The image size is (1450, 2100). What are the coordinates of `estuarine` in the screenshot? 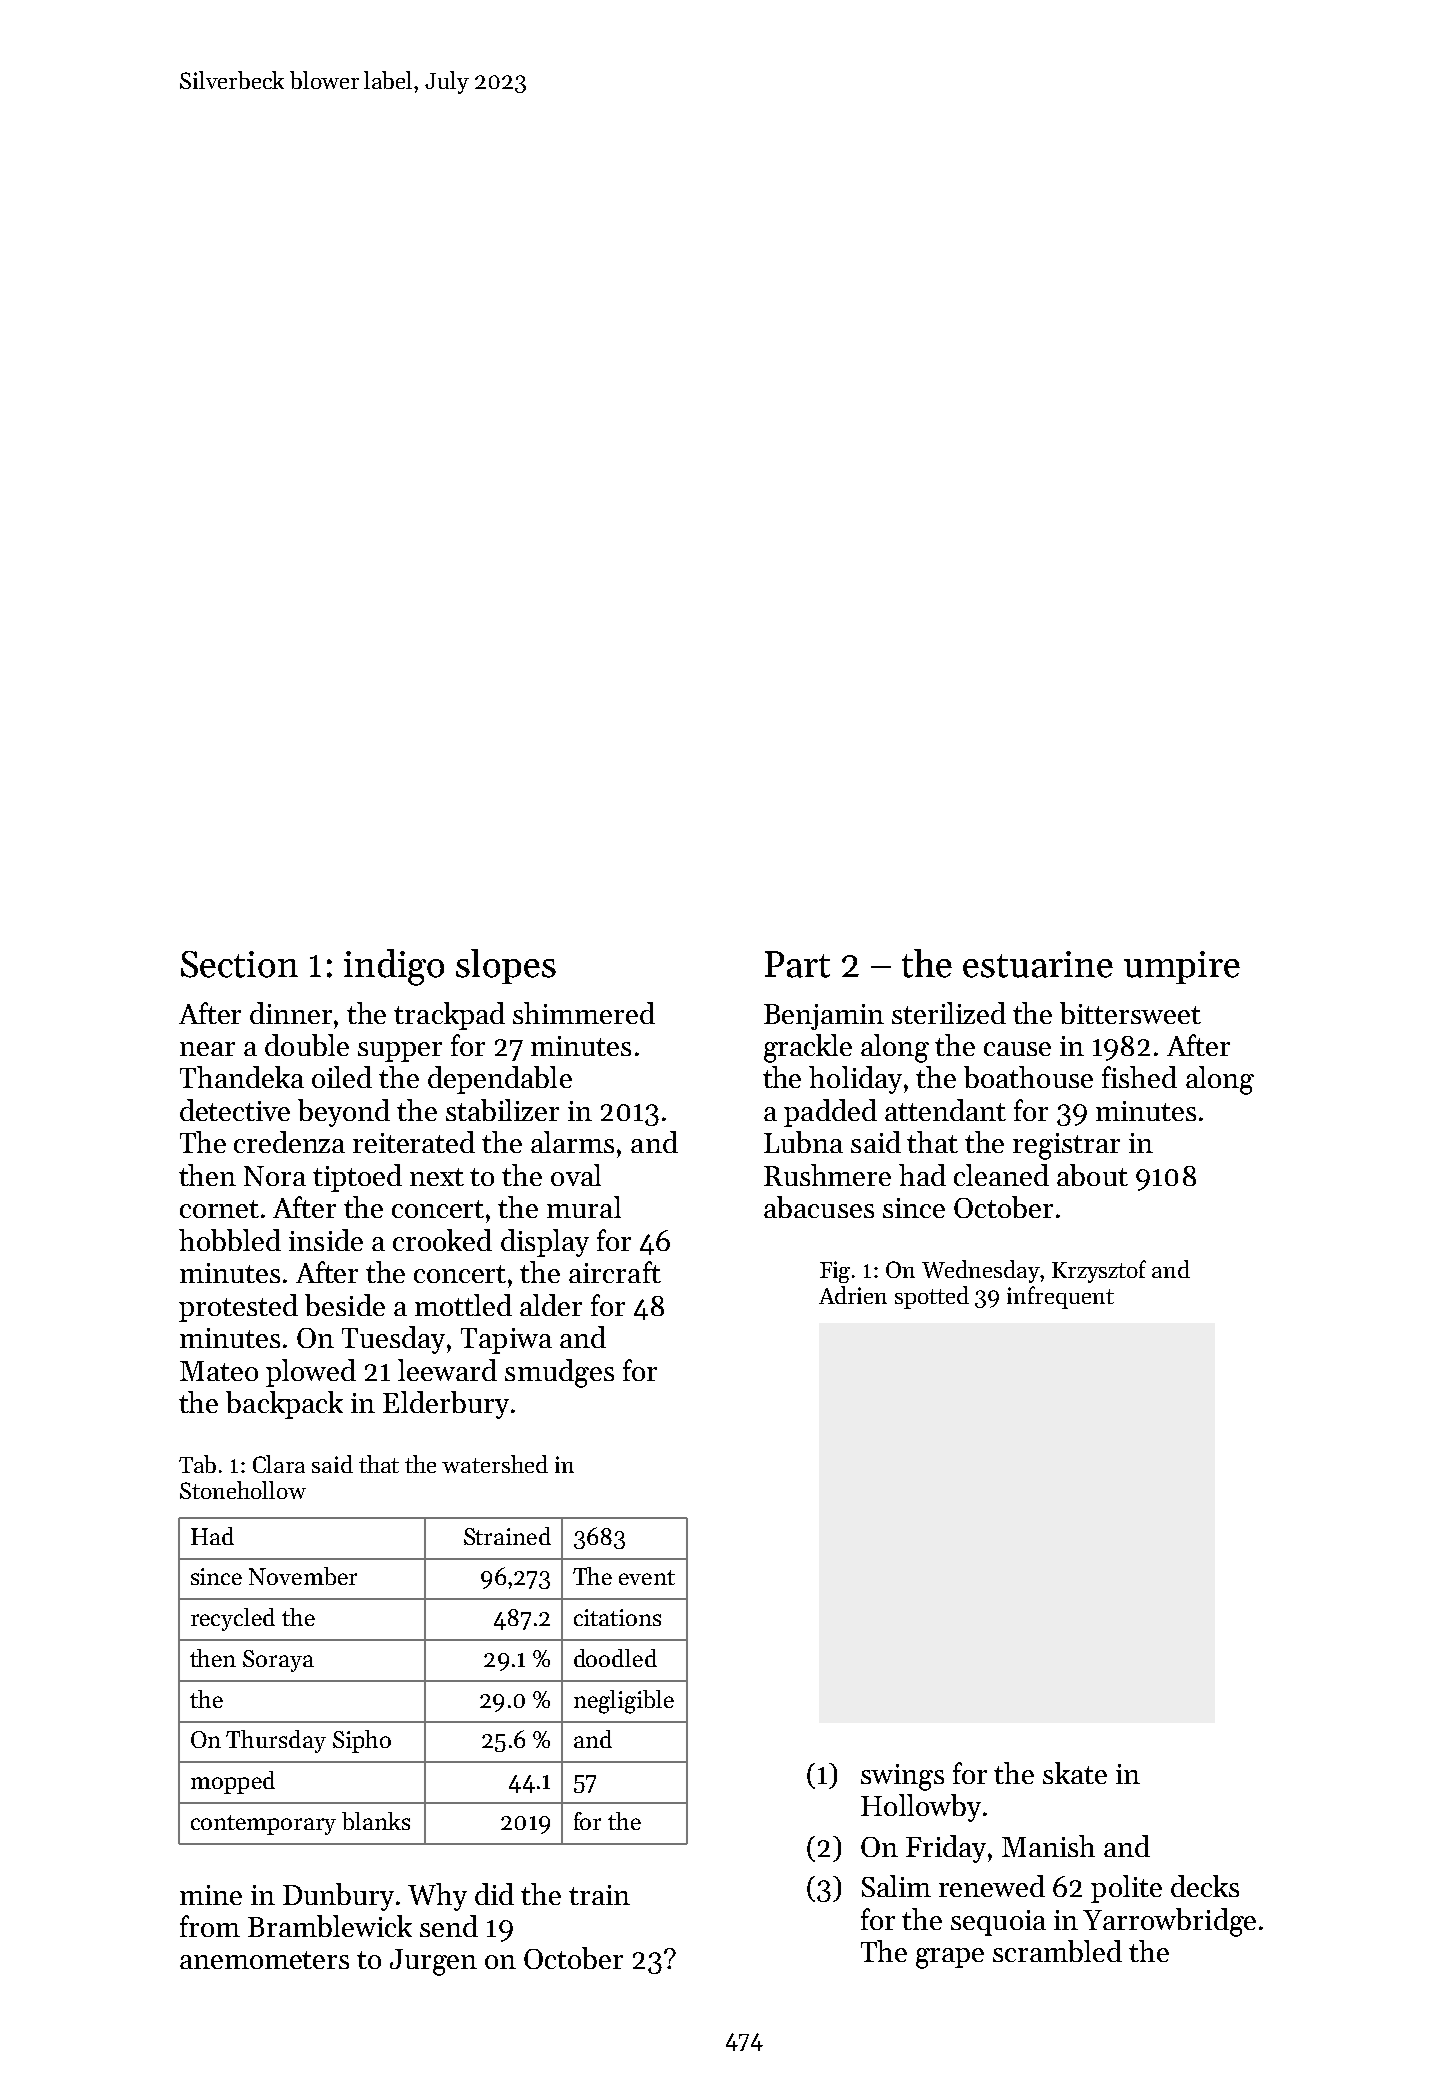 It's located at (1038, 964).
